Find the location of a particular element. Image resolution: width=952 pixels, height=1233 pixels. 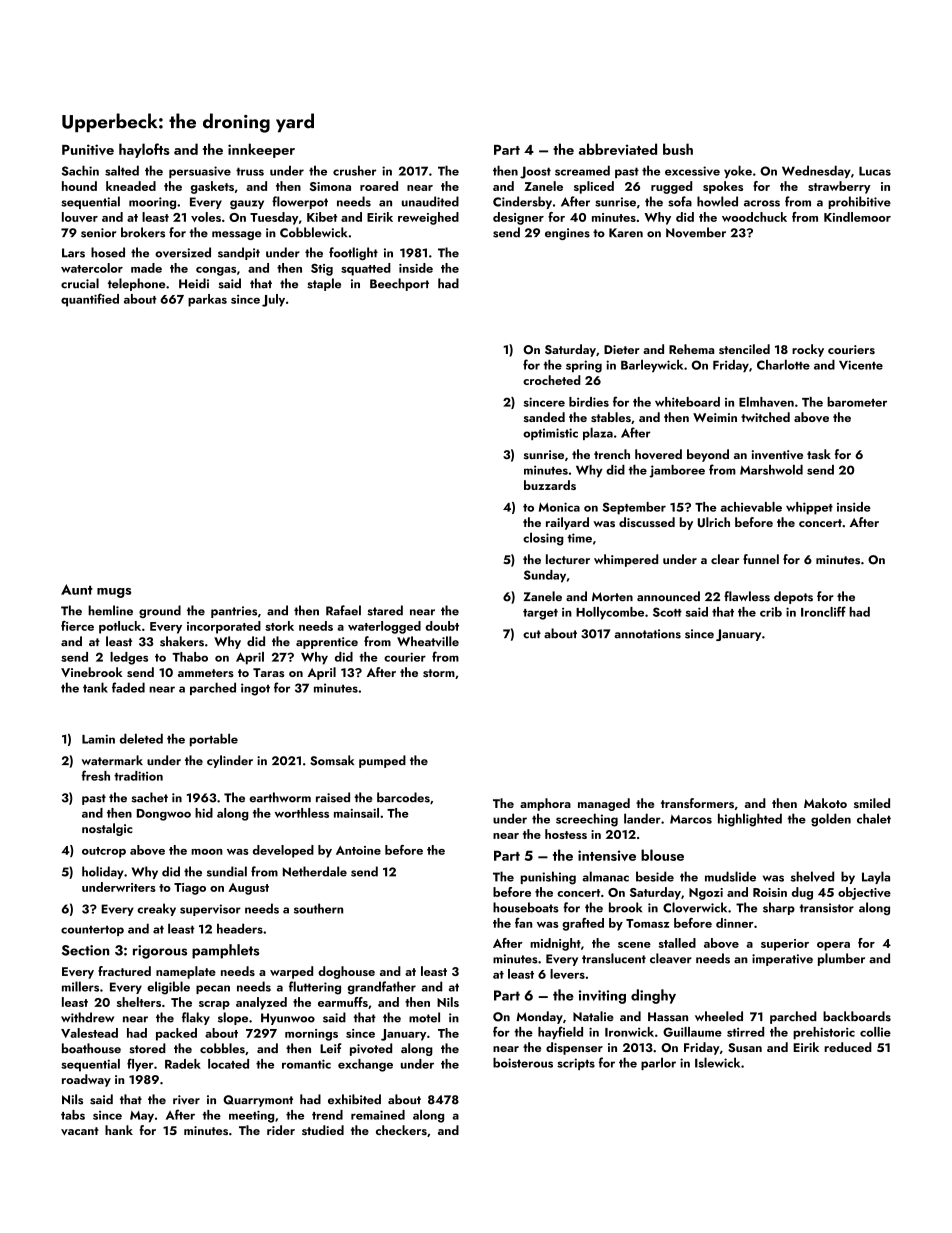

located is located at coordinates (228, 1064).
